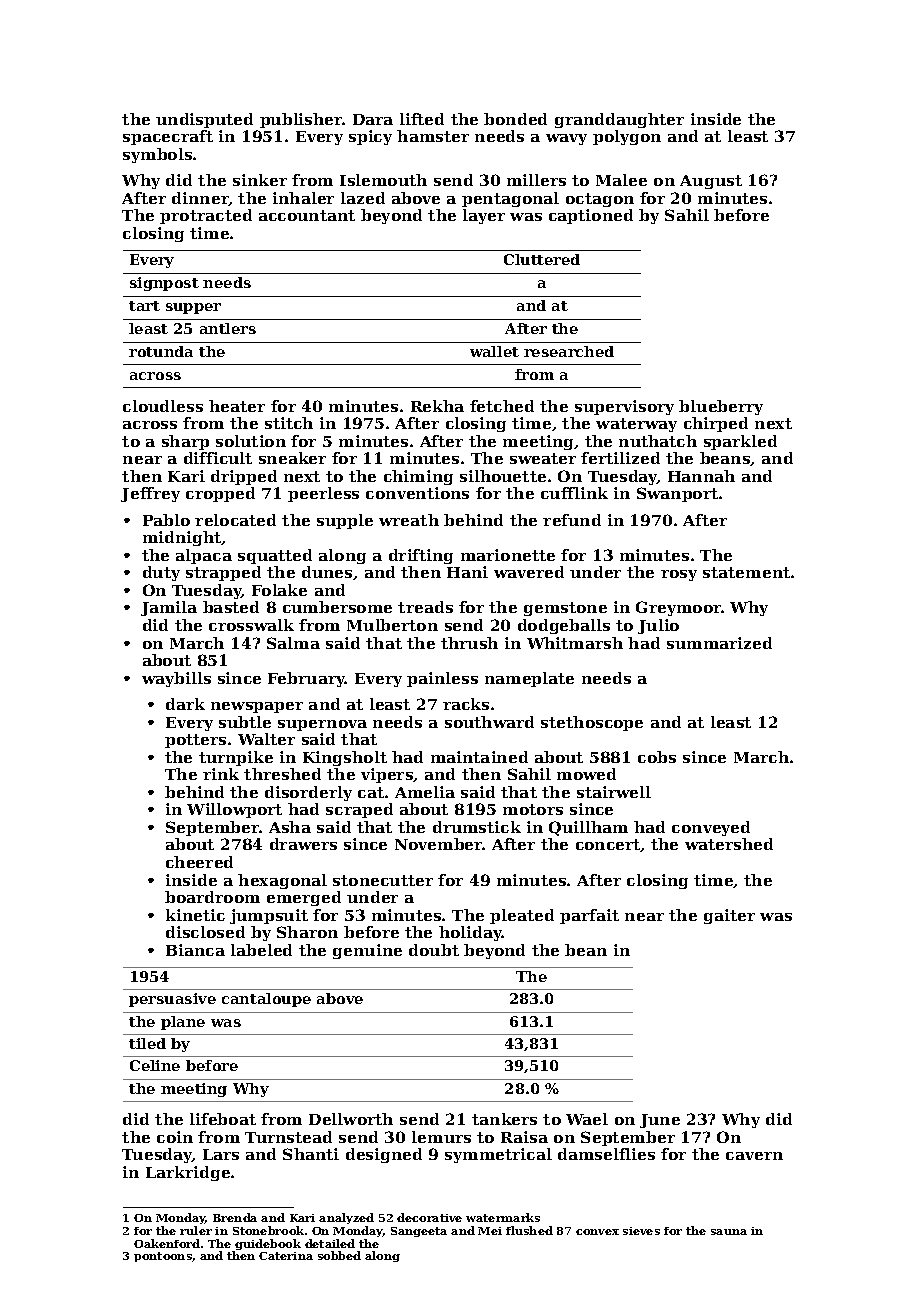 The image size is (924, 1308). What do you see at coordinates (437, 406) in the screenshot?
I see `Rekha` at bounding box center [437, 406].
